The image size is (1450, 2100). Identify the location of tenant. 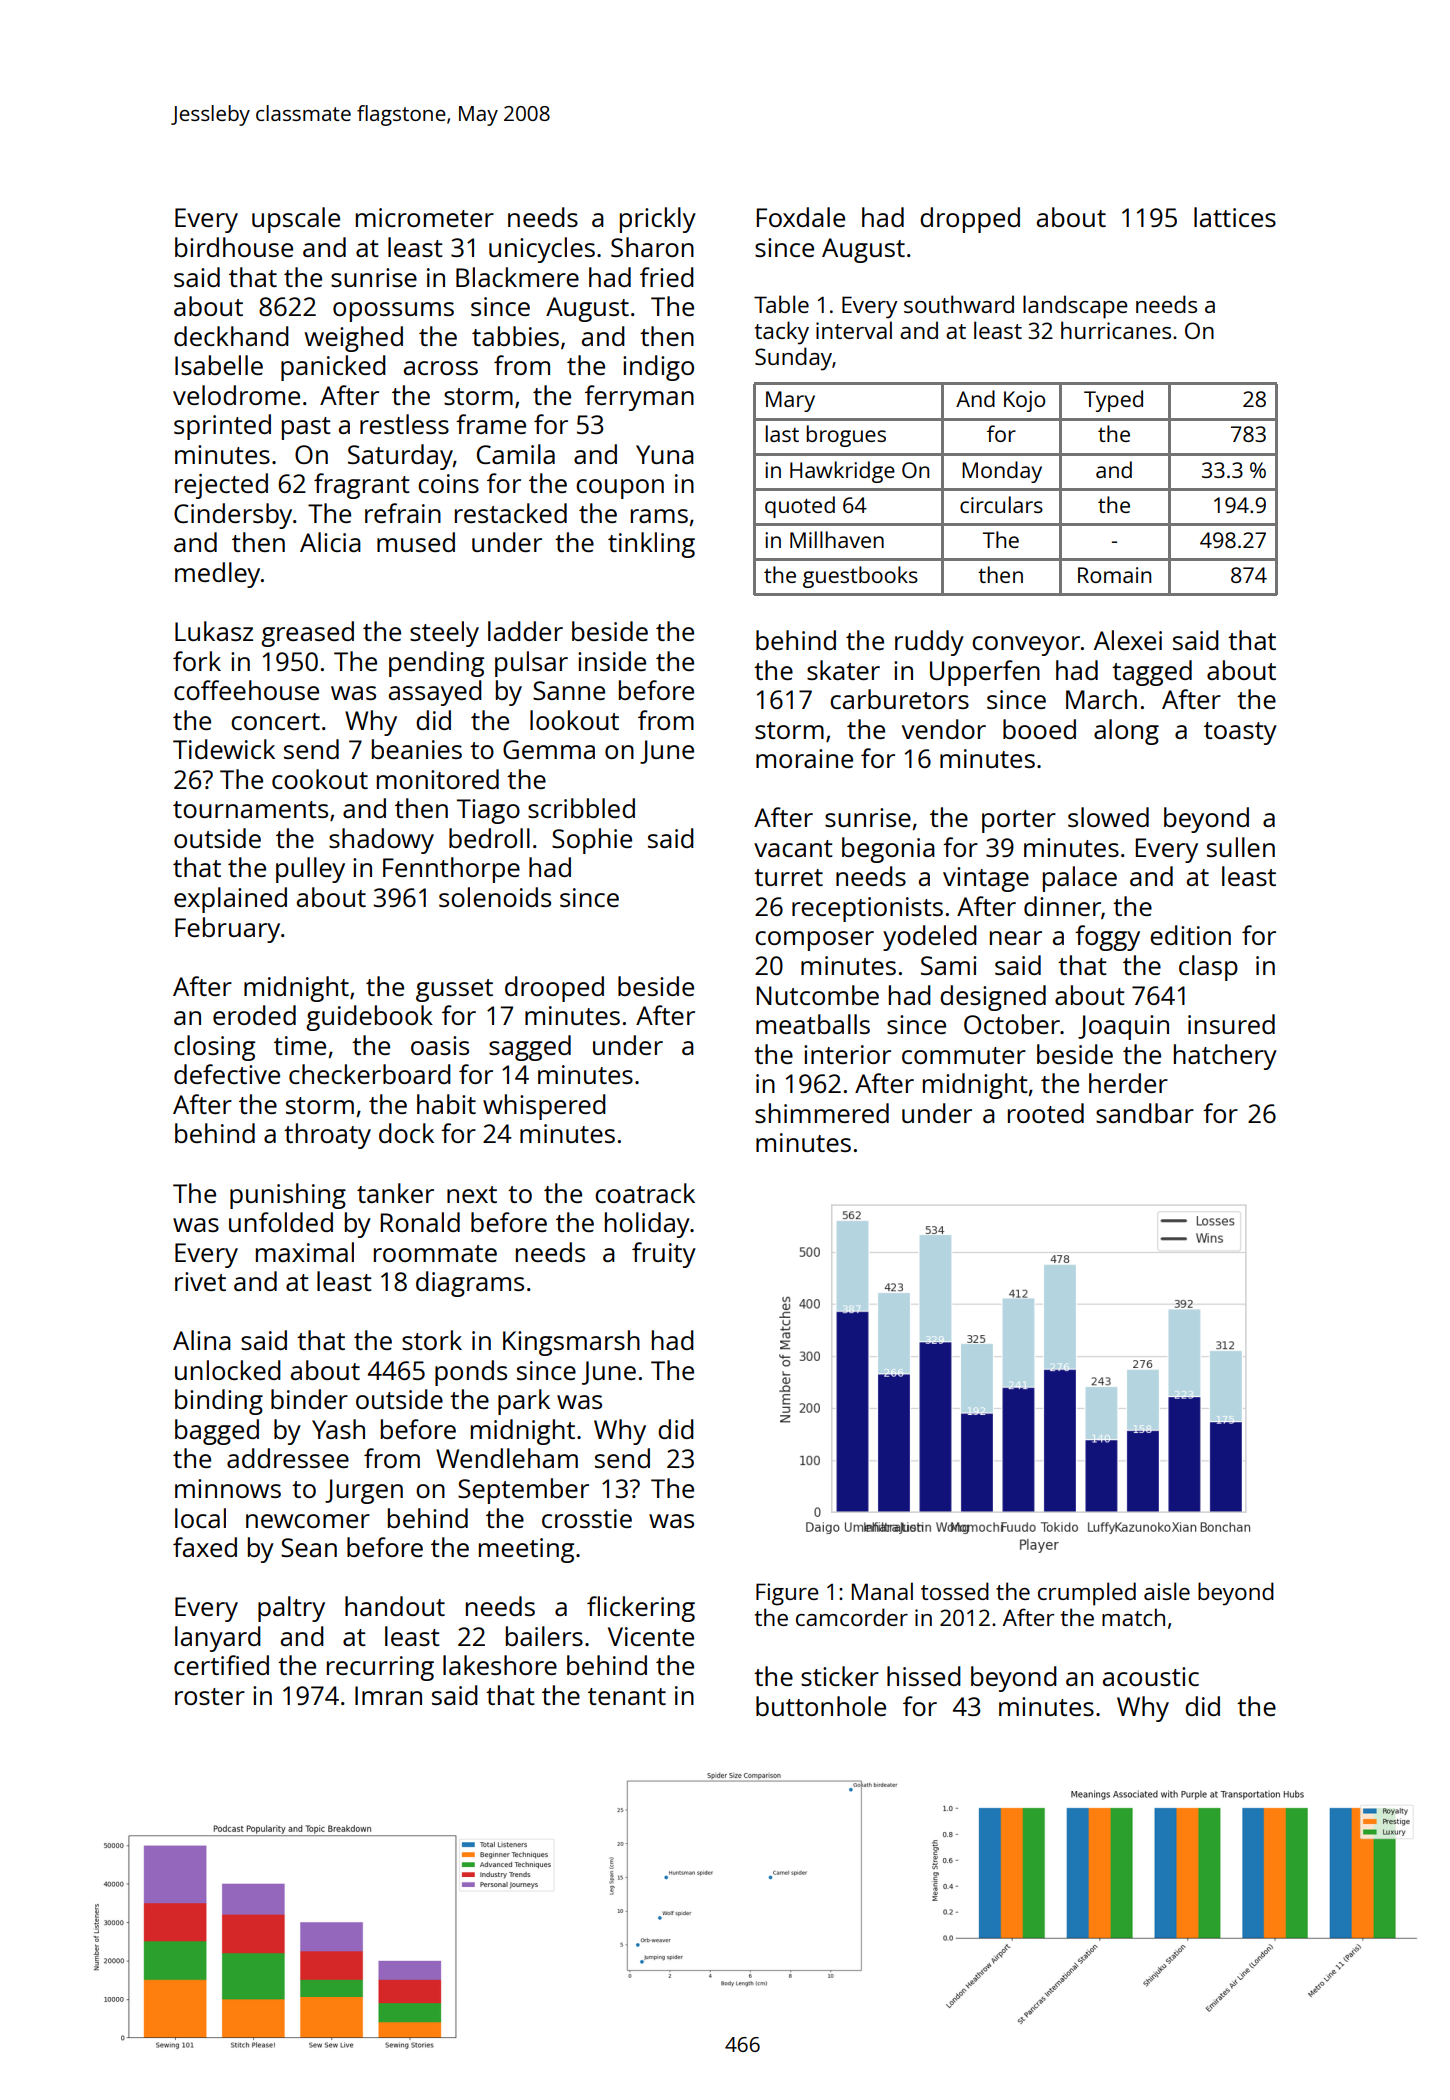
(627, 1696).
